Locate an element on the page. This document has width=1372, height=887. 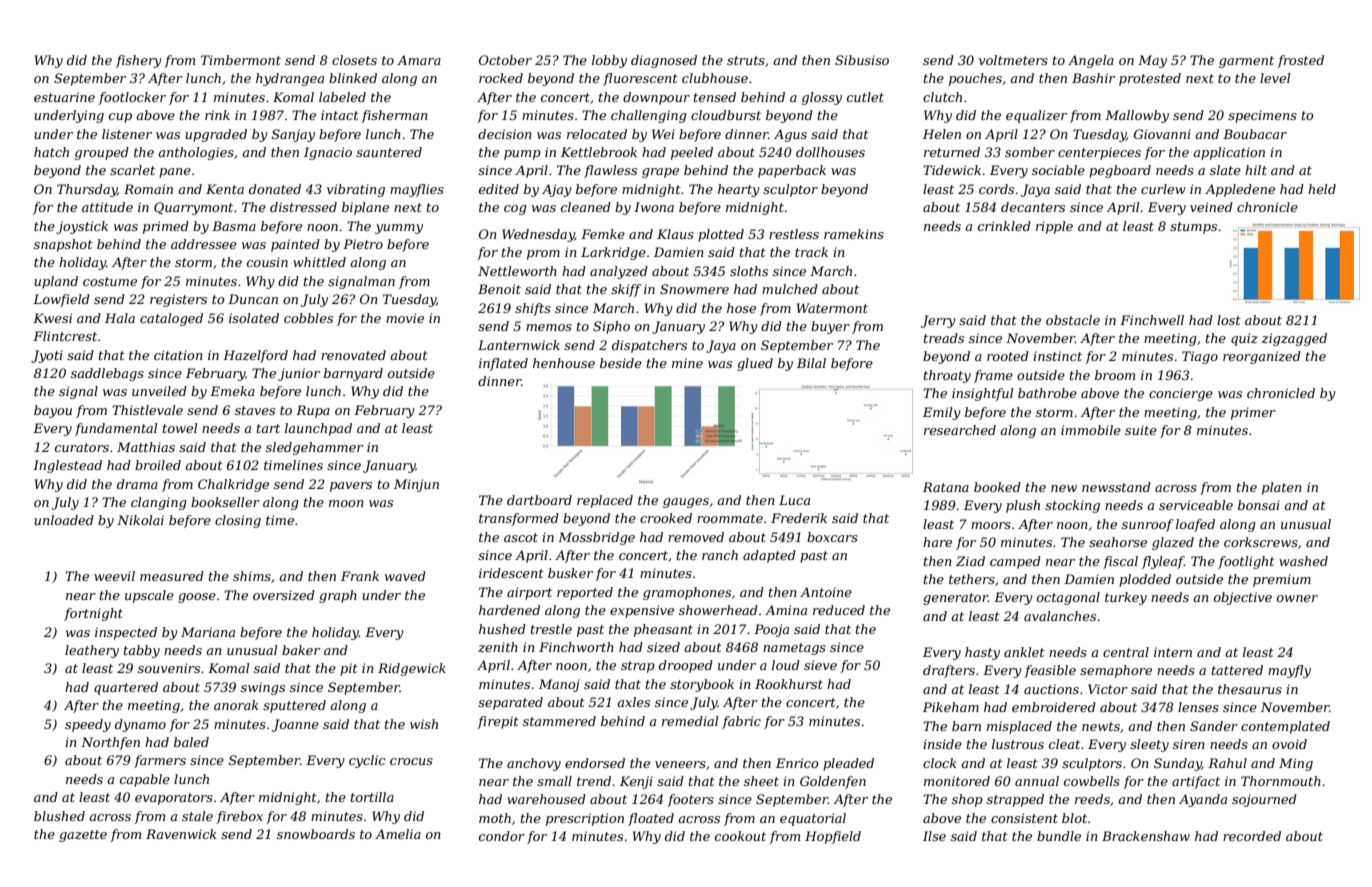
cup is located at coordinates (120, 118).
